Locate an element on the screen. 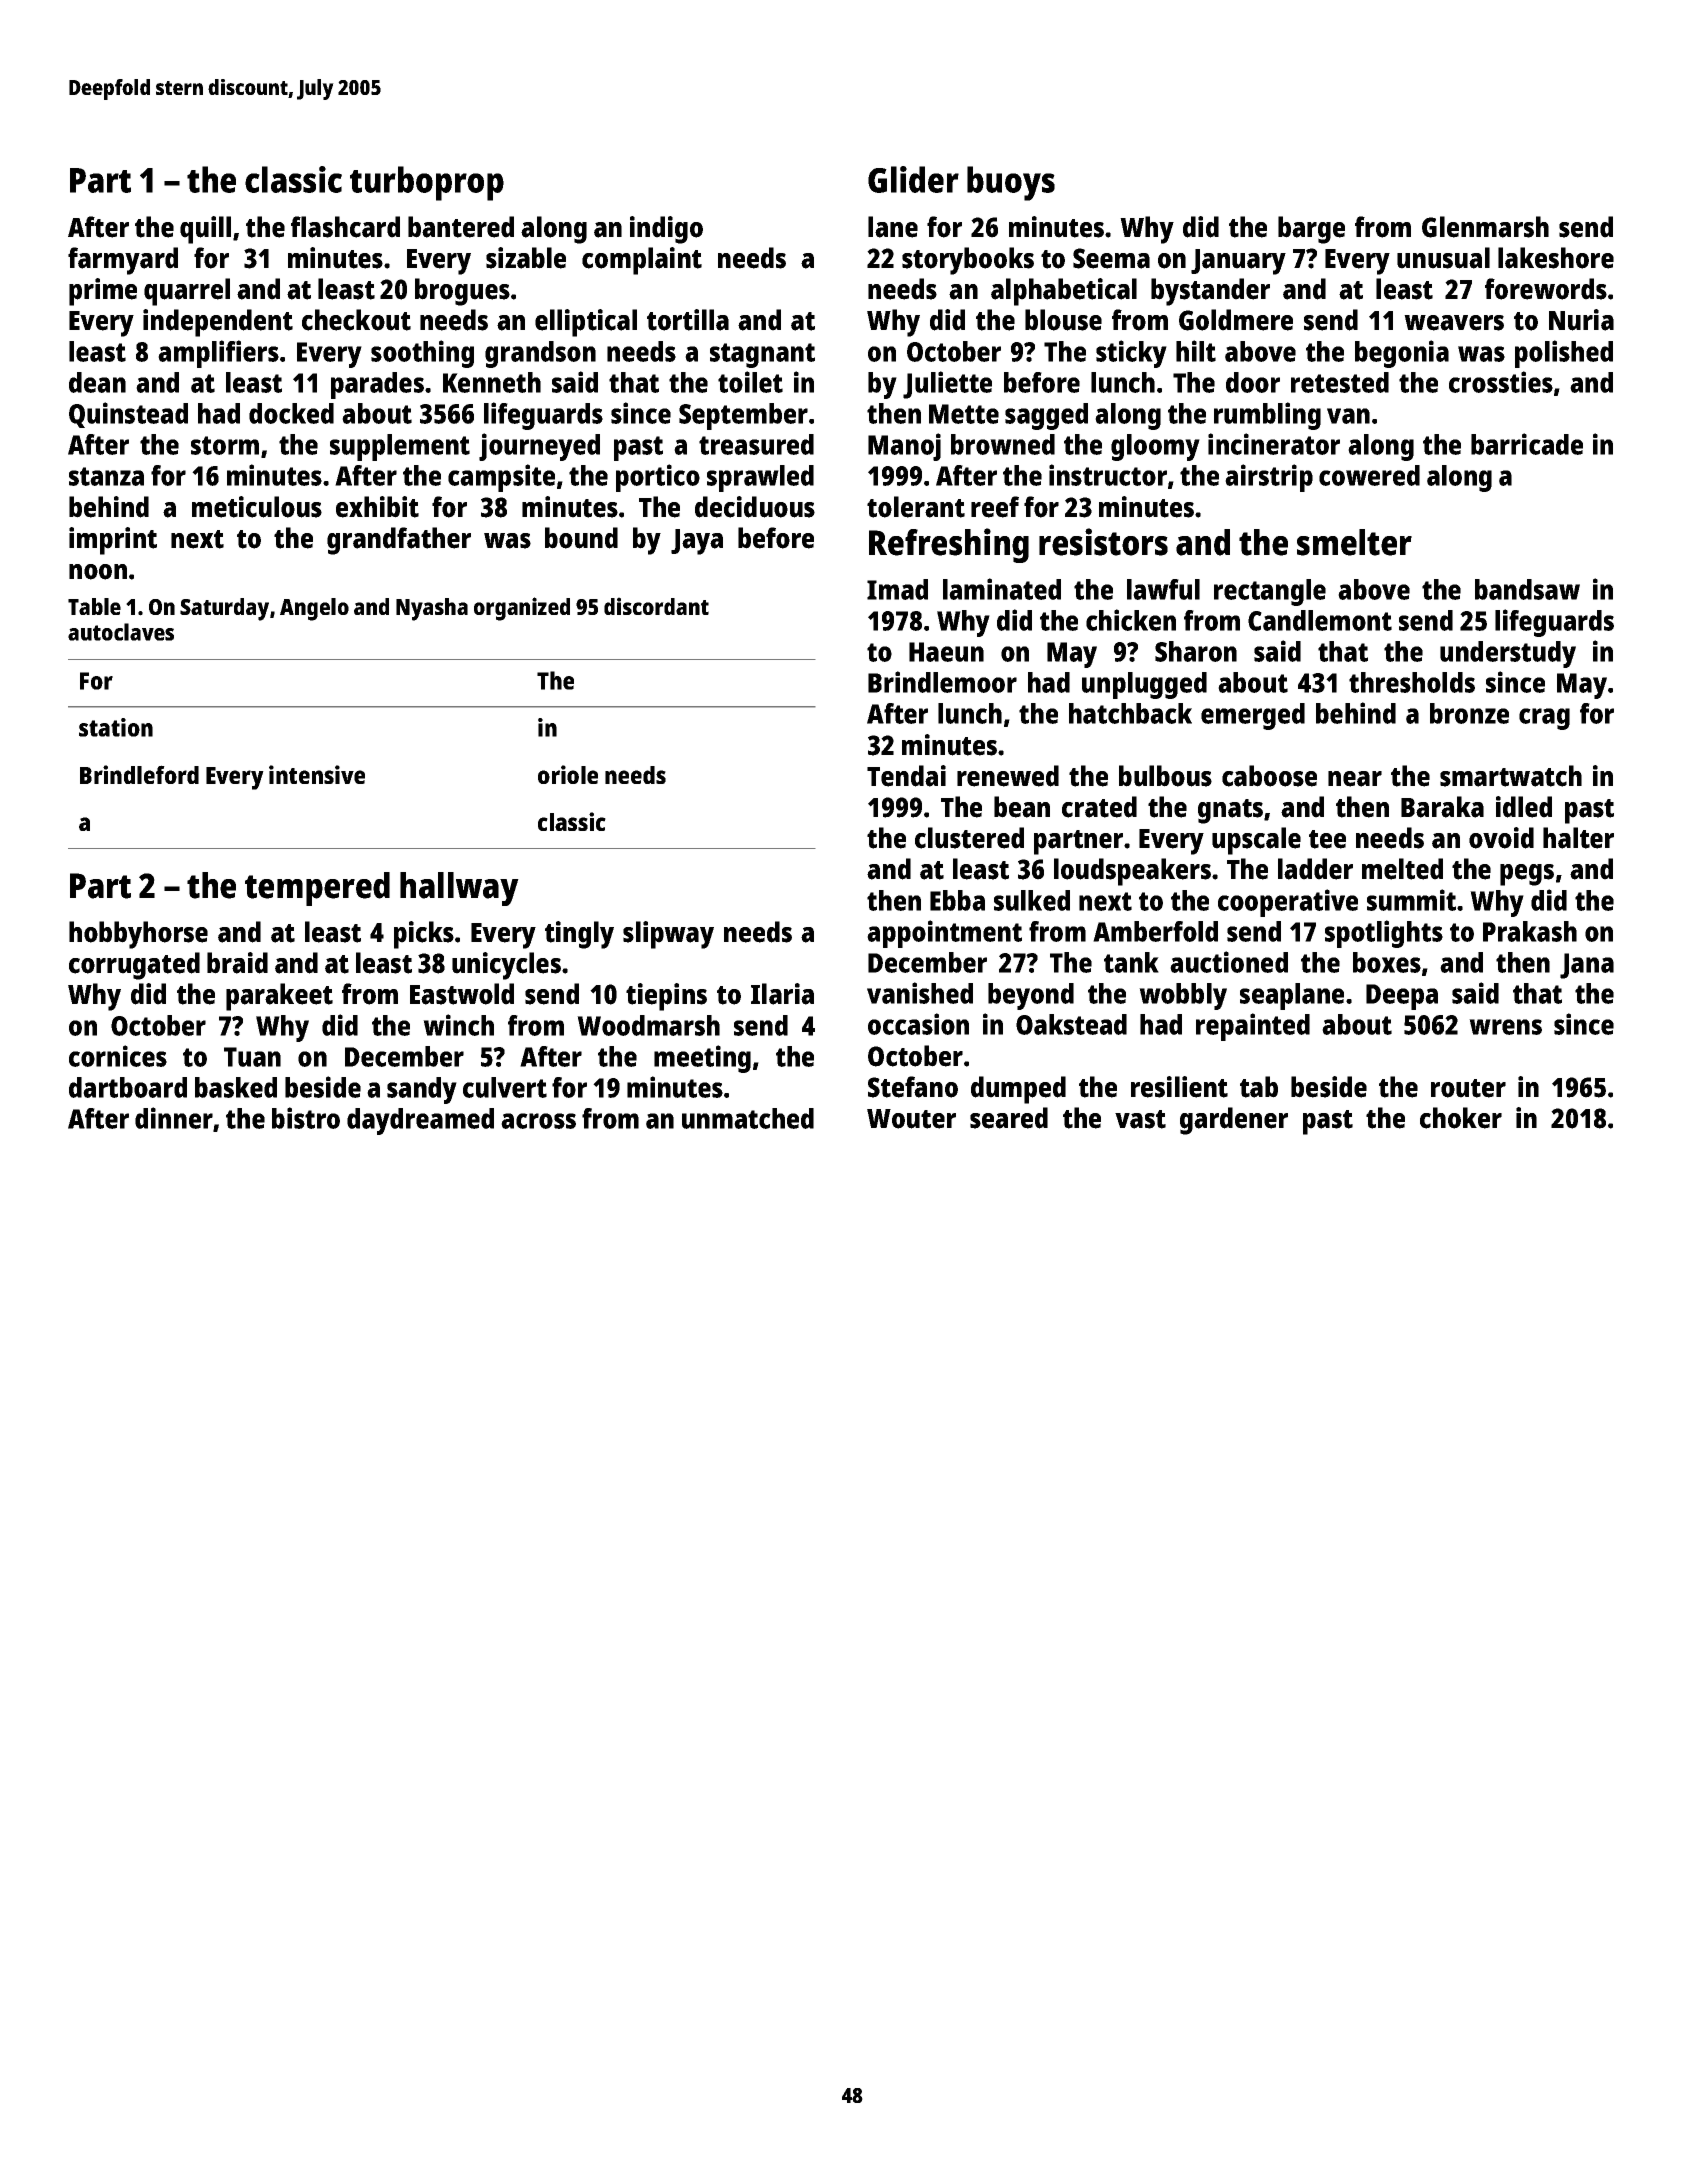 This screenshot has width=1683, height=2178. turboprop is located at coordinates (427, 183).
